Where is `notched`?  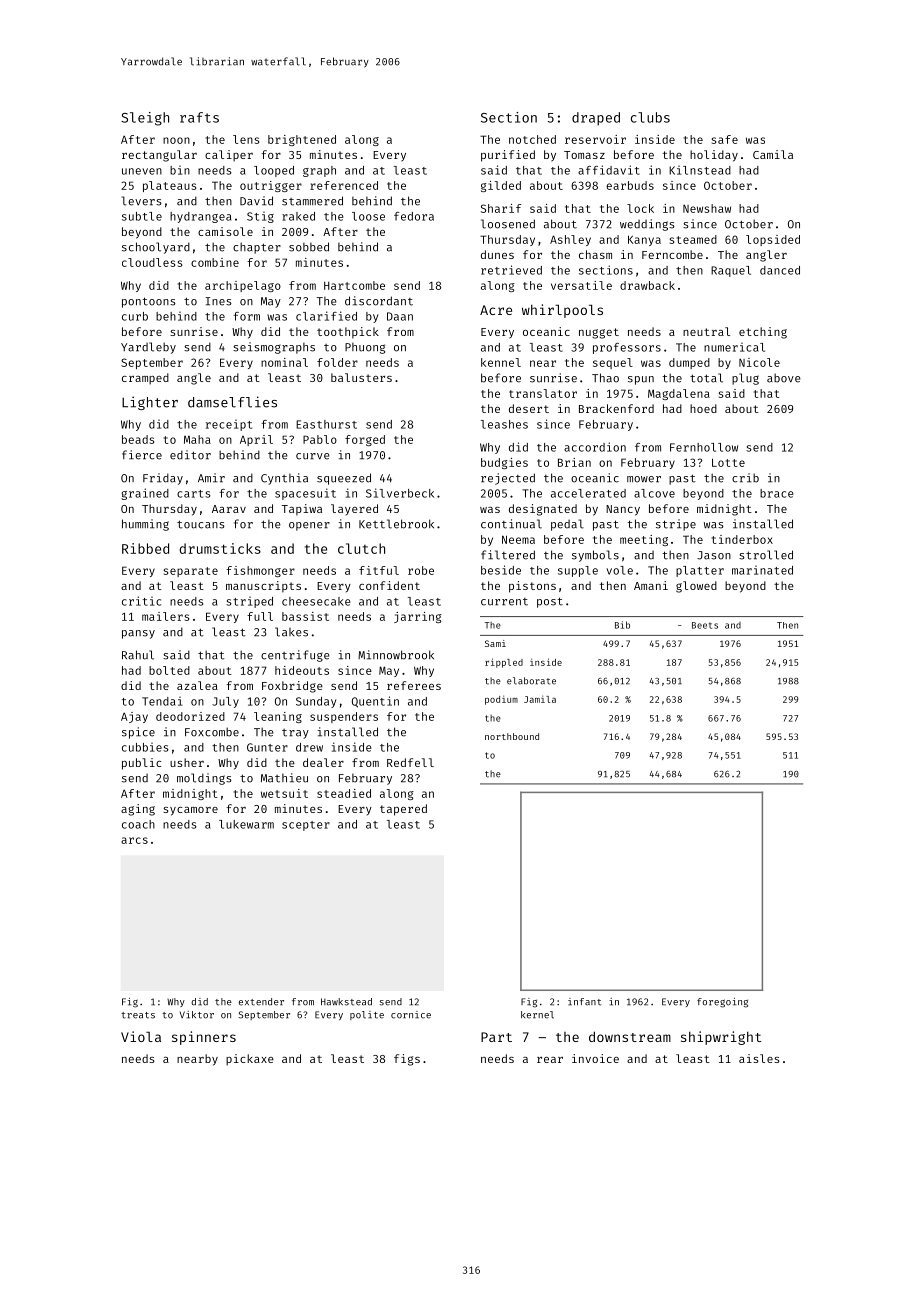 notched is located at coordinates (532, 139).
